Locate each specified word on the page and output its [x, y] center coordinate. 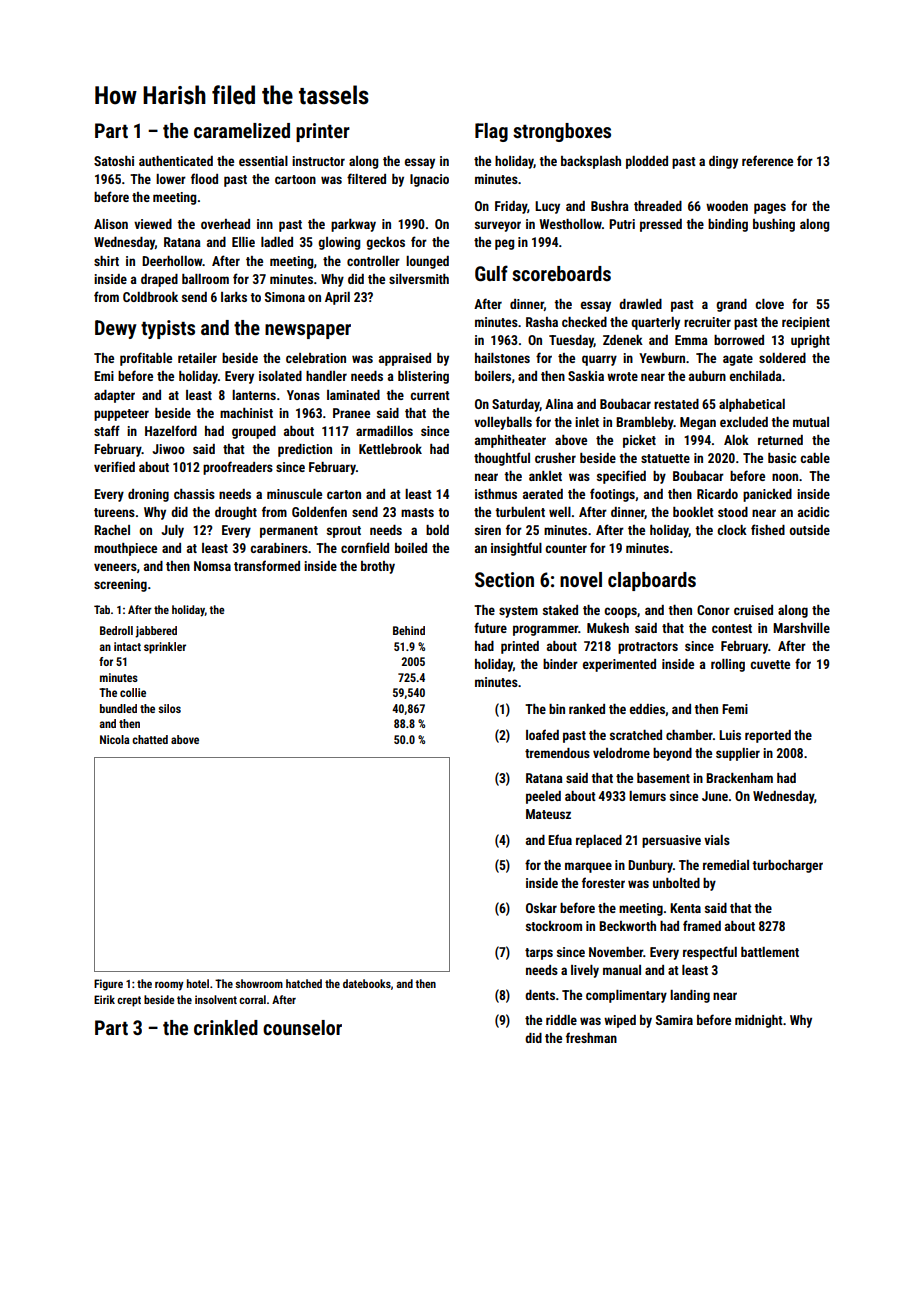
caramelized [242, 130]
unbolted [676, 883]
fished [768, 529]
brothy [378, 567]
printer [323, 132]
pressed [661, 225]
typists [168, 329]
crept [129, 1001]
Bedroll [116, 630]
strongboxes [562, 132]
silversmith [419, 279]
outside [809, 530]
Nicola [114, 739]
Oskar [541, 908]
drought [236, 513]
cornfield [365, 547]
